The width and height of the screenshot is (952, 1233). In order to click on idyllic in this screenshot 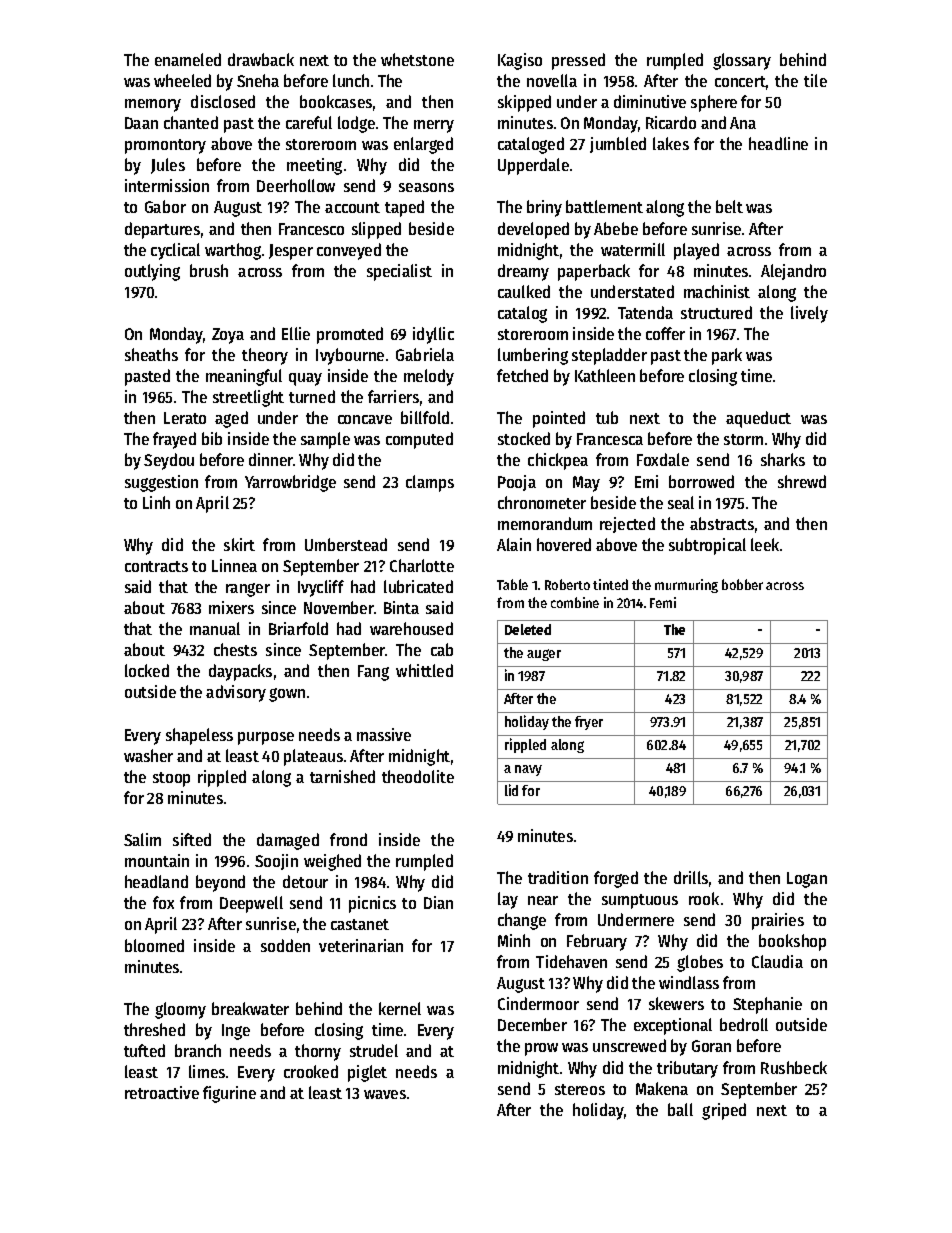, I will do `click(433, 335)`.
